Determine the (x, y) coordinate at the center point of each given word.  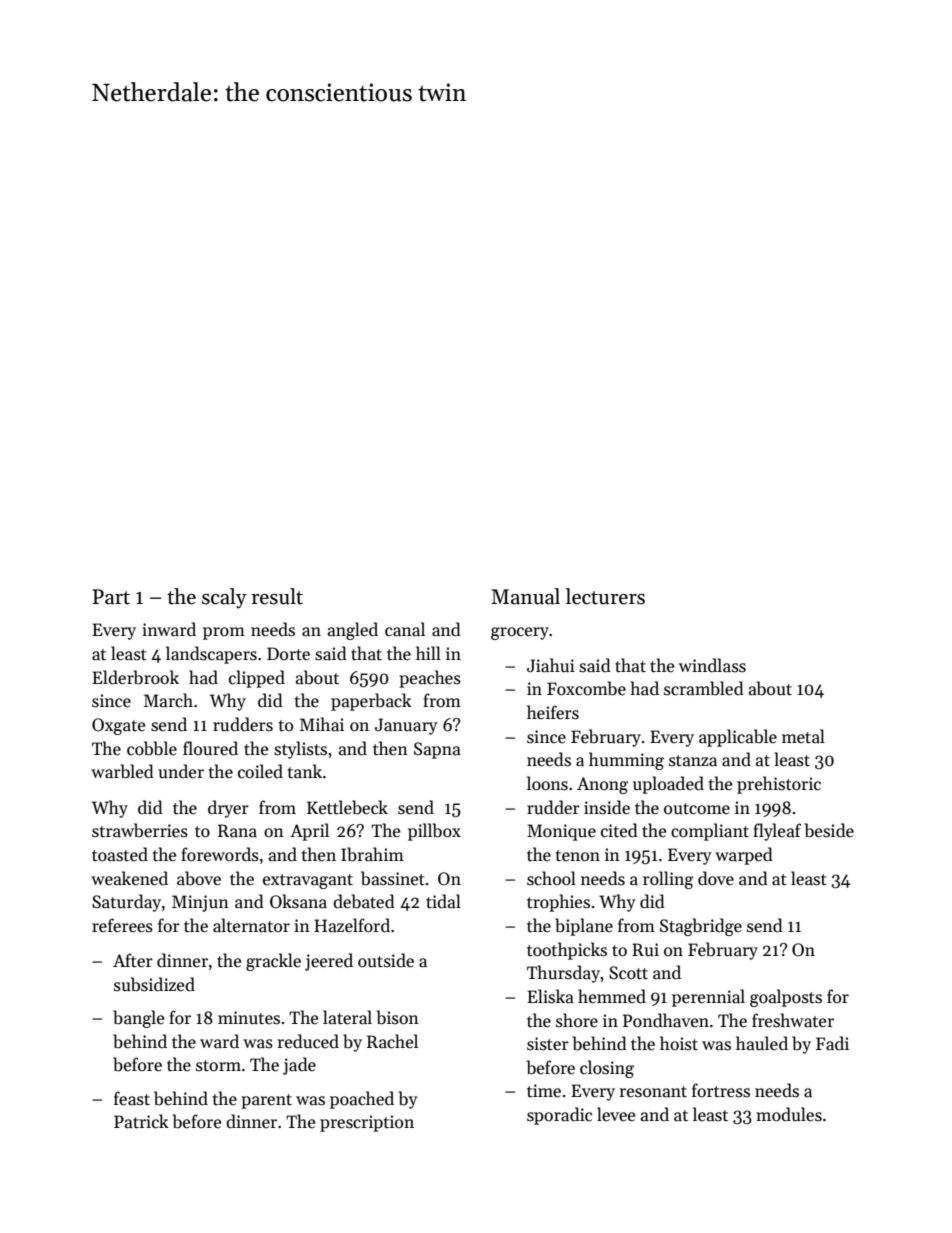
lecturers (605, 596)
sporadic (559, 1116)
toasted (120, 854)
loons (547, 783)
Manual (525, 596)
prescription (367, 1123)
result (277, 596)
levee (616, 1114)
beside (829, 830)
